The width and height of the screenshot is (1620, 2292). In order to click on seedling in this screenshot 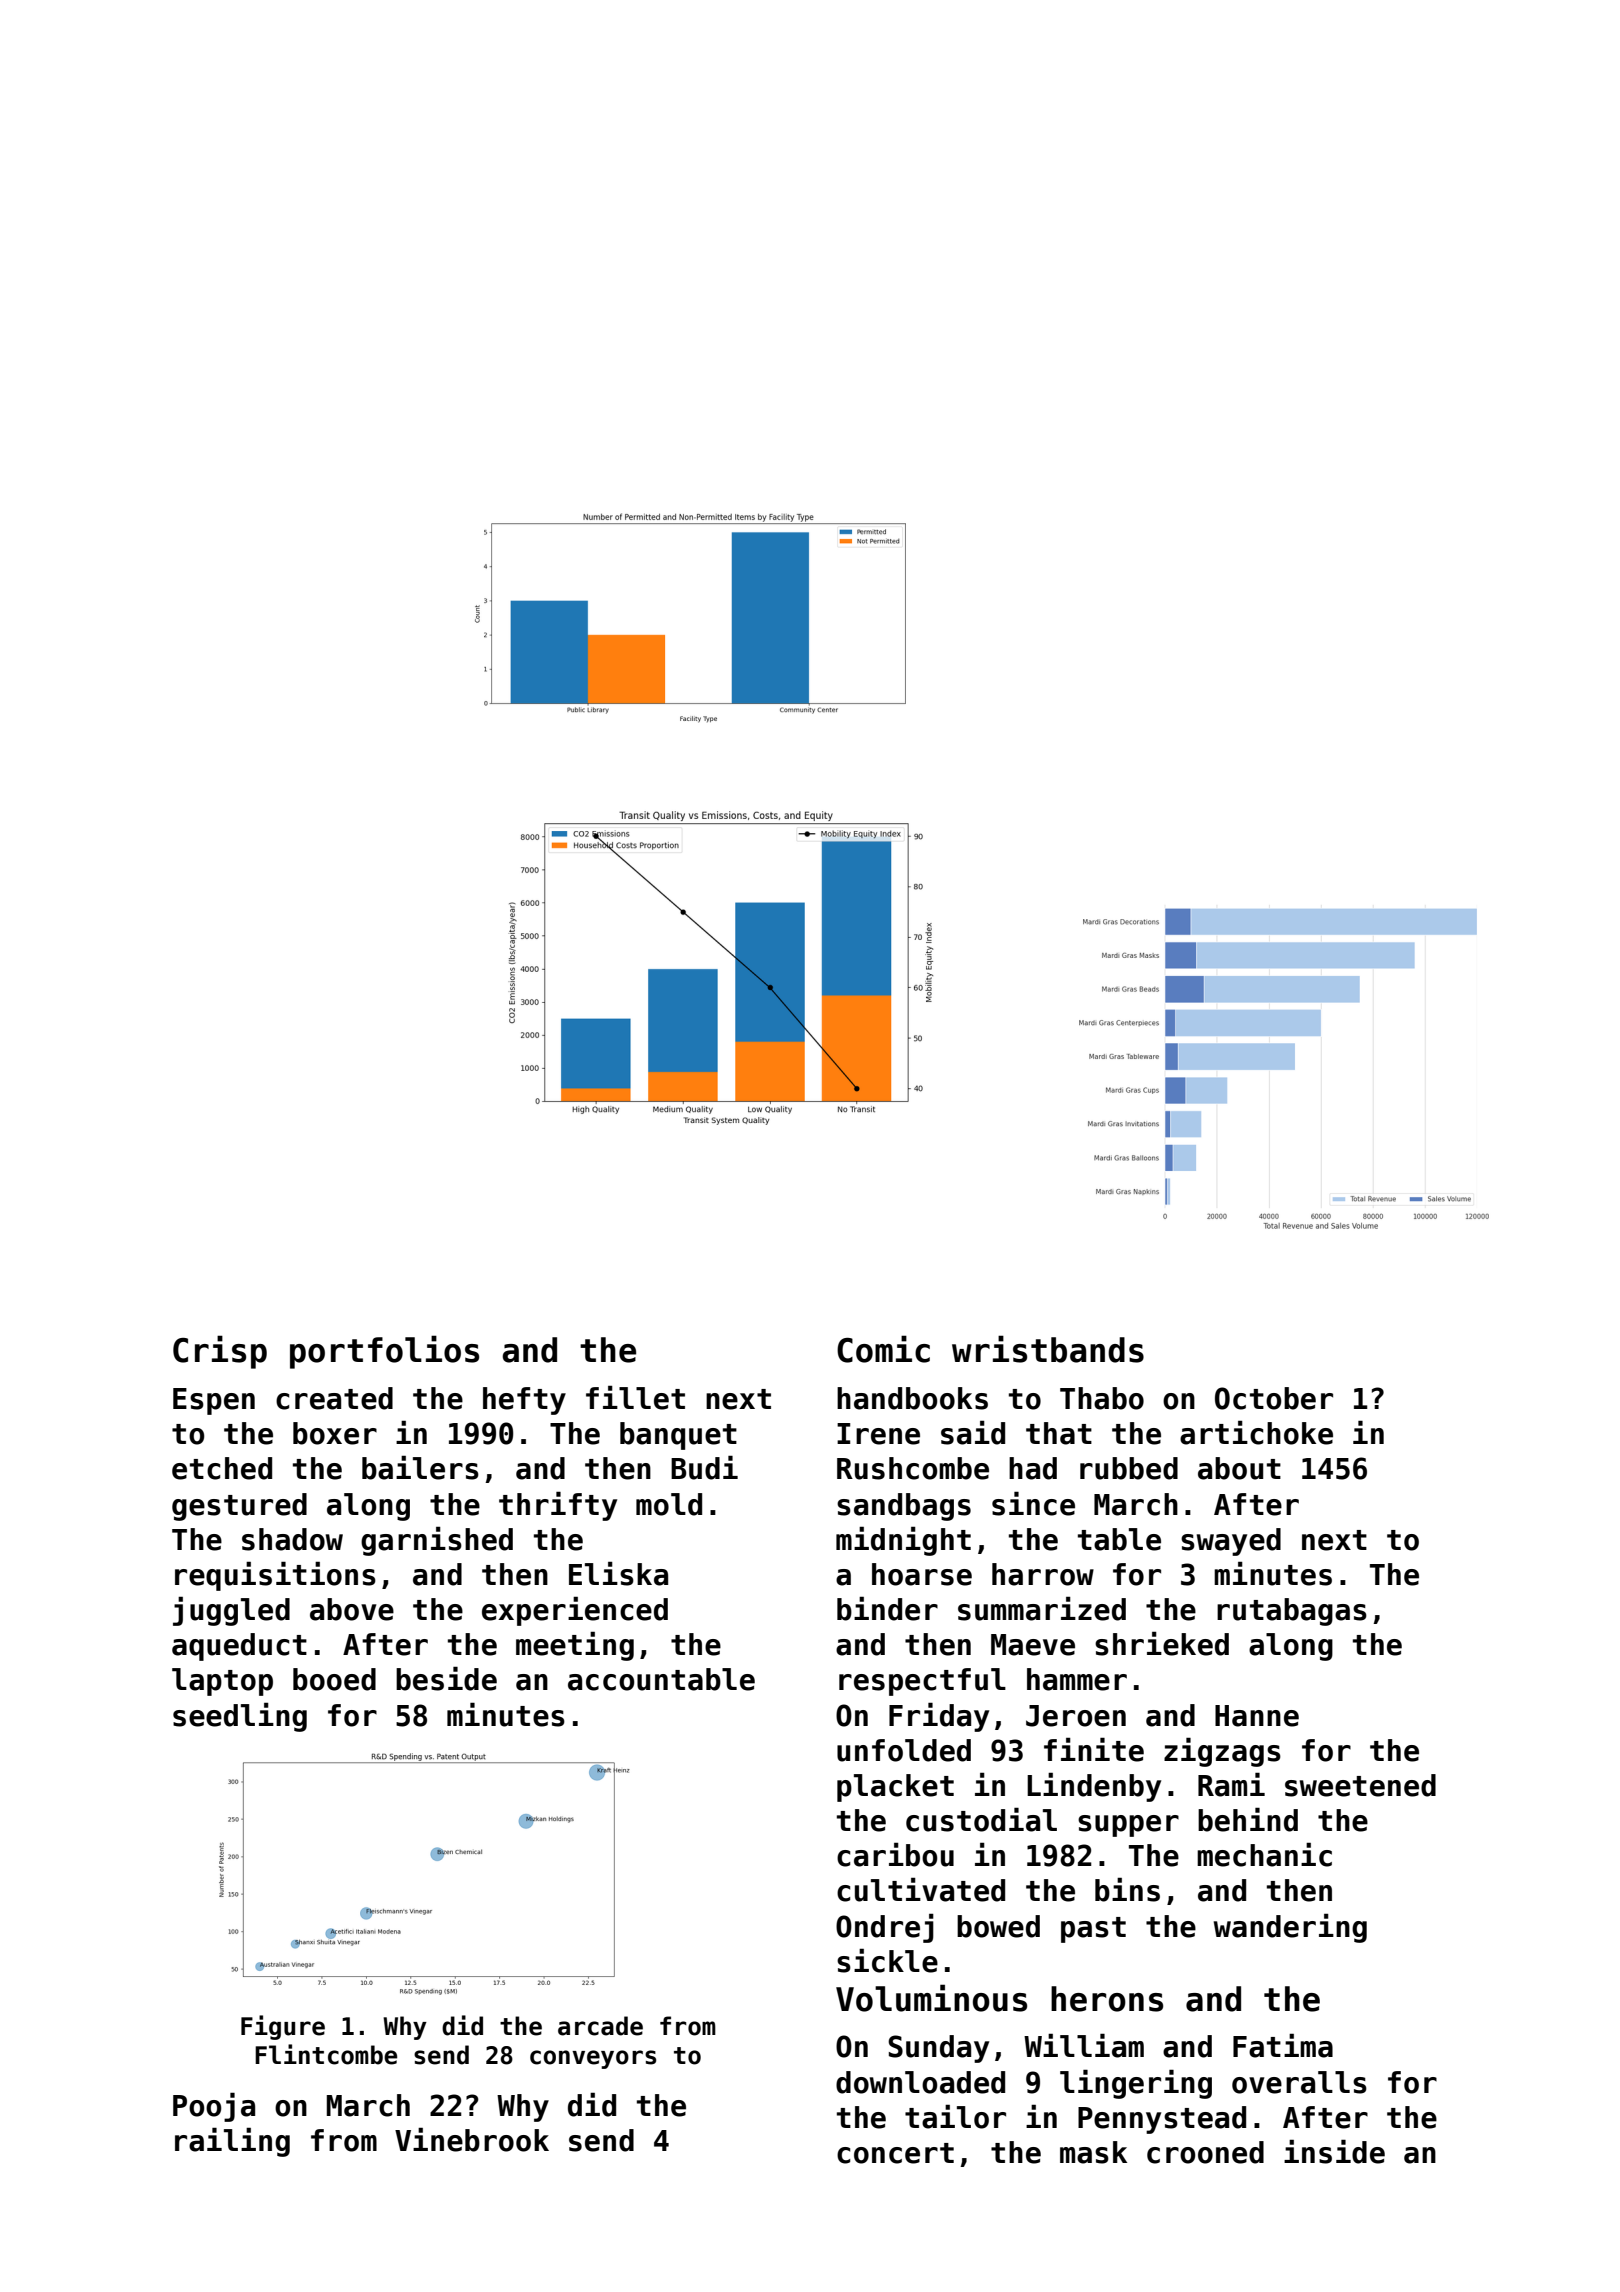, I will do `click(240, 1717)`.
